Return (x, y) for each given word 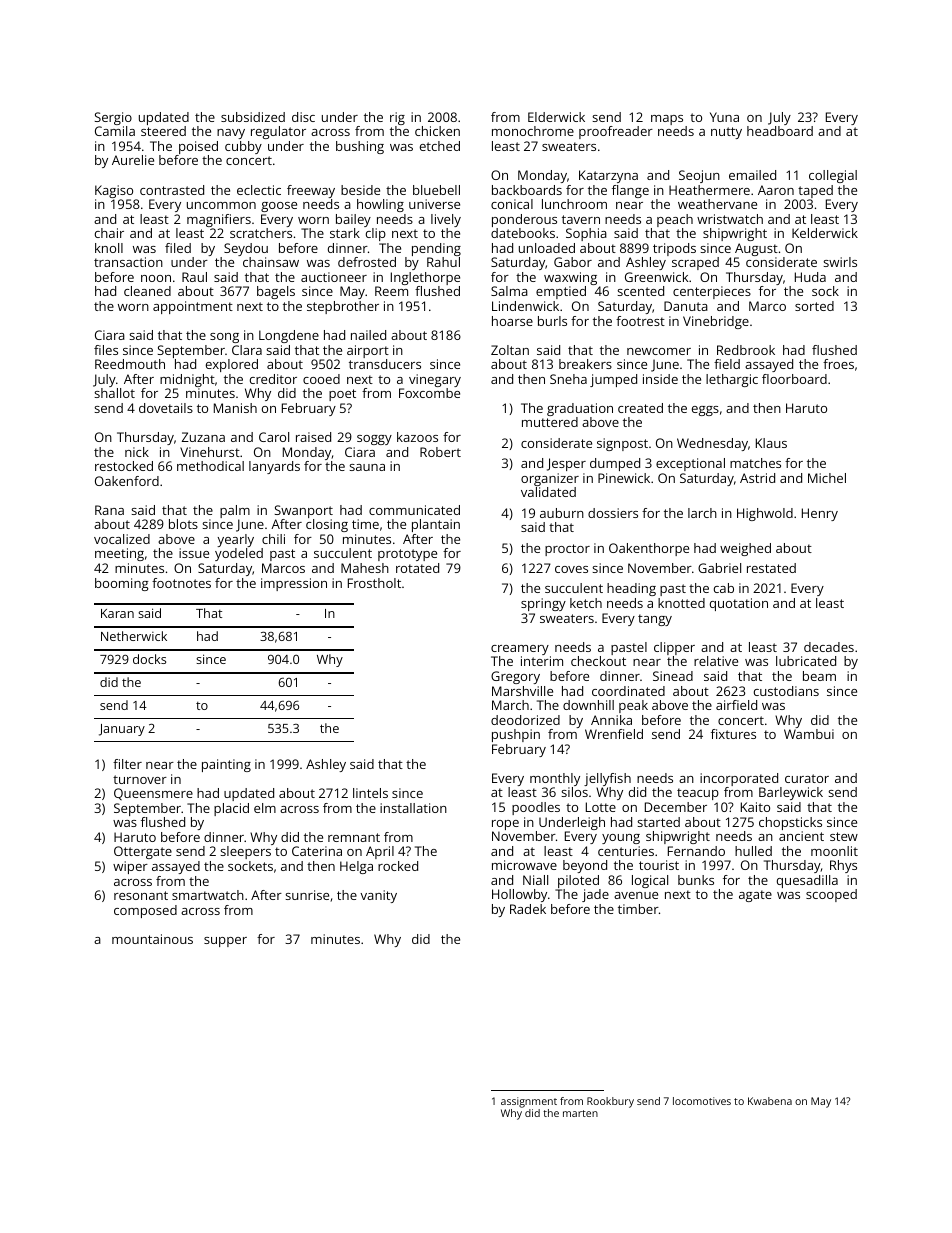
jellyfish (607, 779)
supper (225, 942)
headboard (780, 131)
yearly (235, 540)
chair (109, 233)
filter (127, 764)
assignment (529, 1102)
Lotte (601, 807)
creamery (520, 650)
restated (771, 568)
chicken (437, 131)
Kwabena (770, 1101)
